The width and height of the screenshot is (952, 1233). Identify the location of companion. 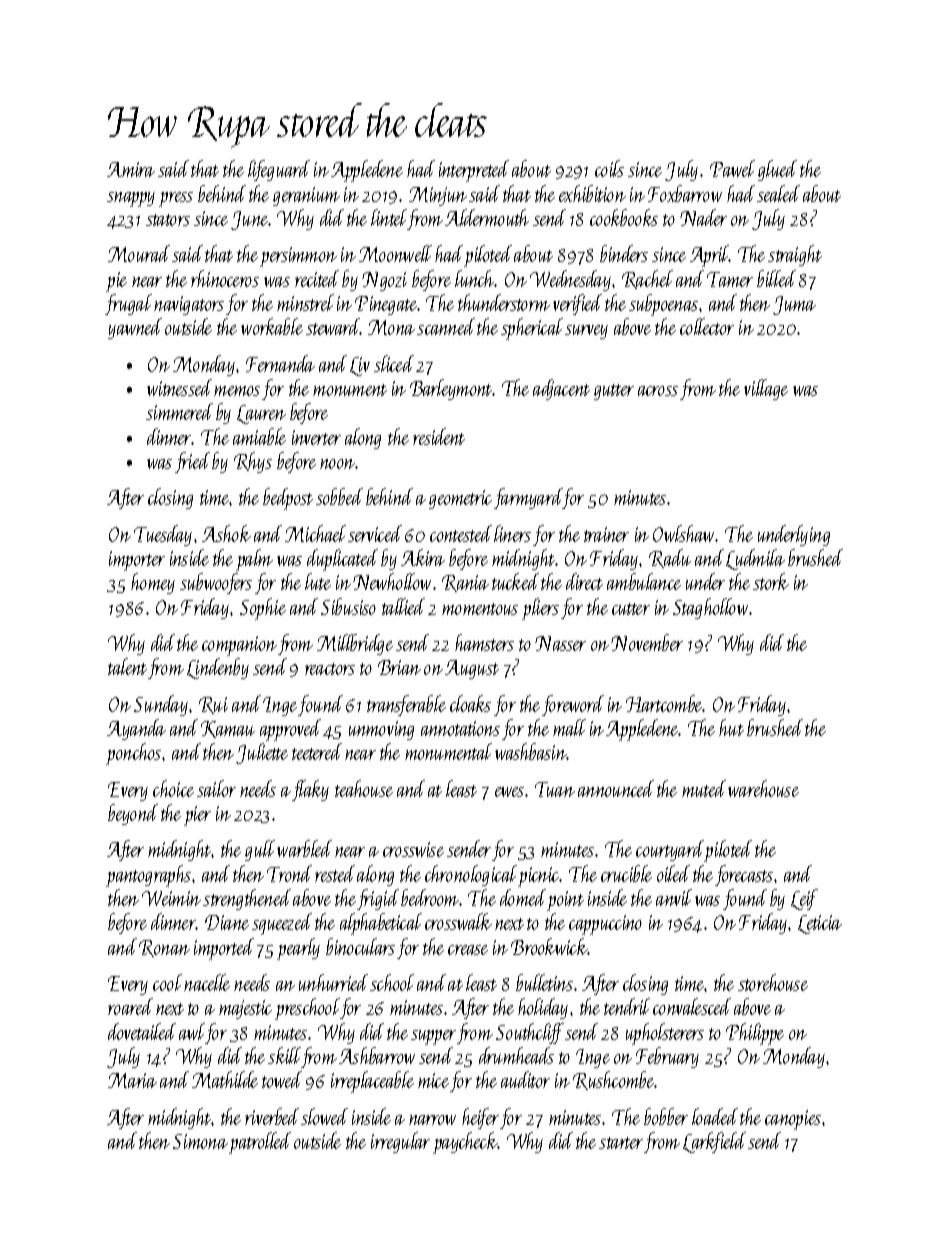
(239, 646).
